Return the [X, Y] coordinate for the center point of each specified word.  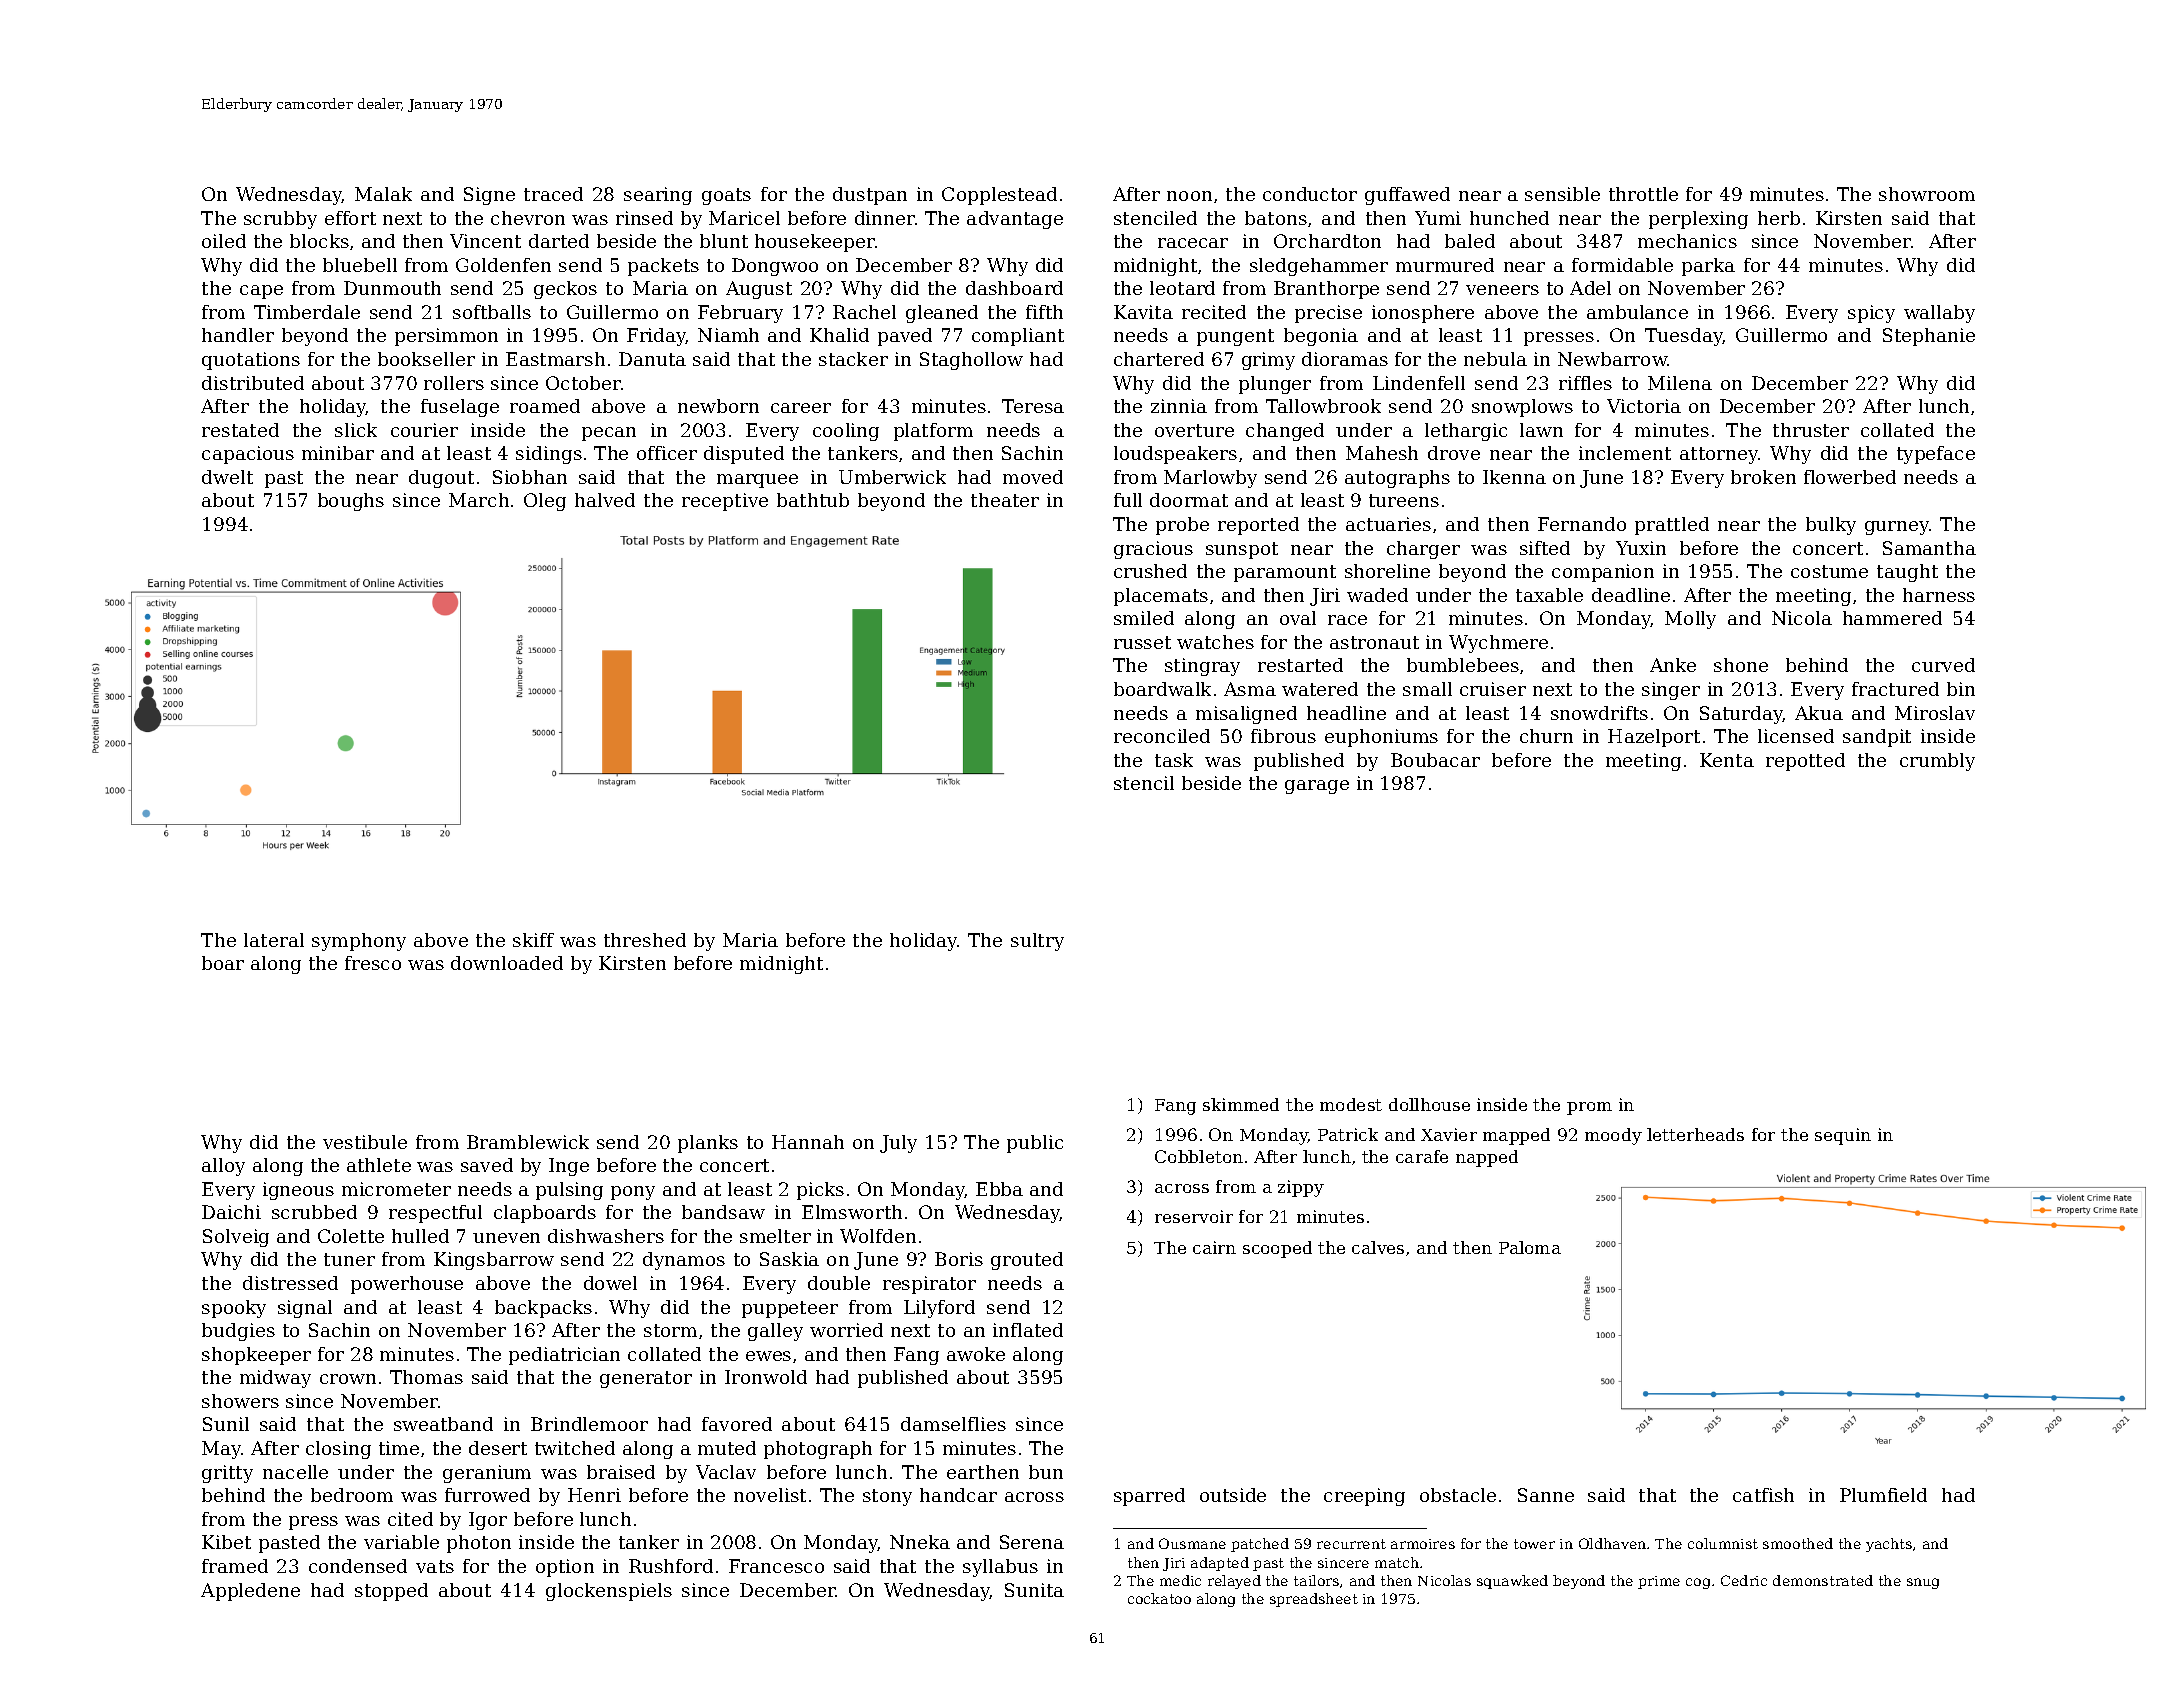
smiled [1144, 618]
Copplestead [999, 196]
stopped [391, 1592]
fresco [373, 963]
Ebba [999, 1189]
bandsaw [723, 1212]
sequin [1843, 1136]
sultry [1037, 942]
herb [1779, 218]
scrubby [280, 220]
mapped [1516, 1136]
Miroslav [1935, 713]
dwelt [227, 477]
